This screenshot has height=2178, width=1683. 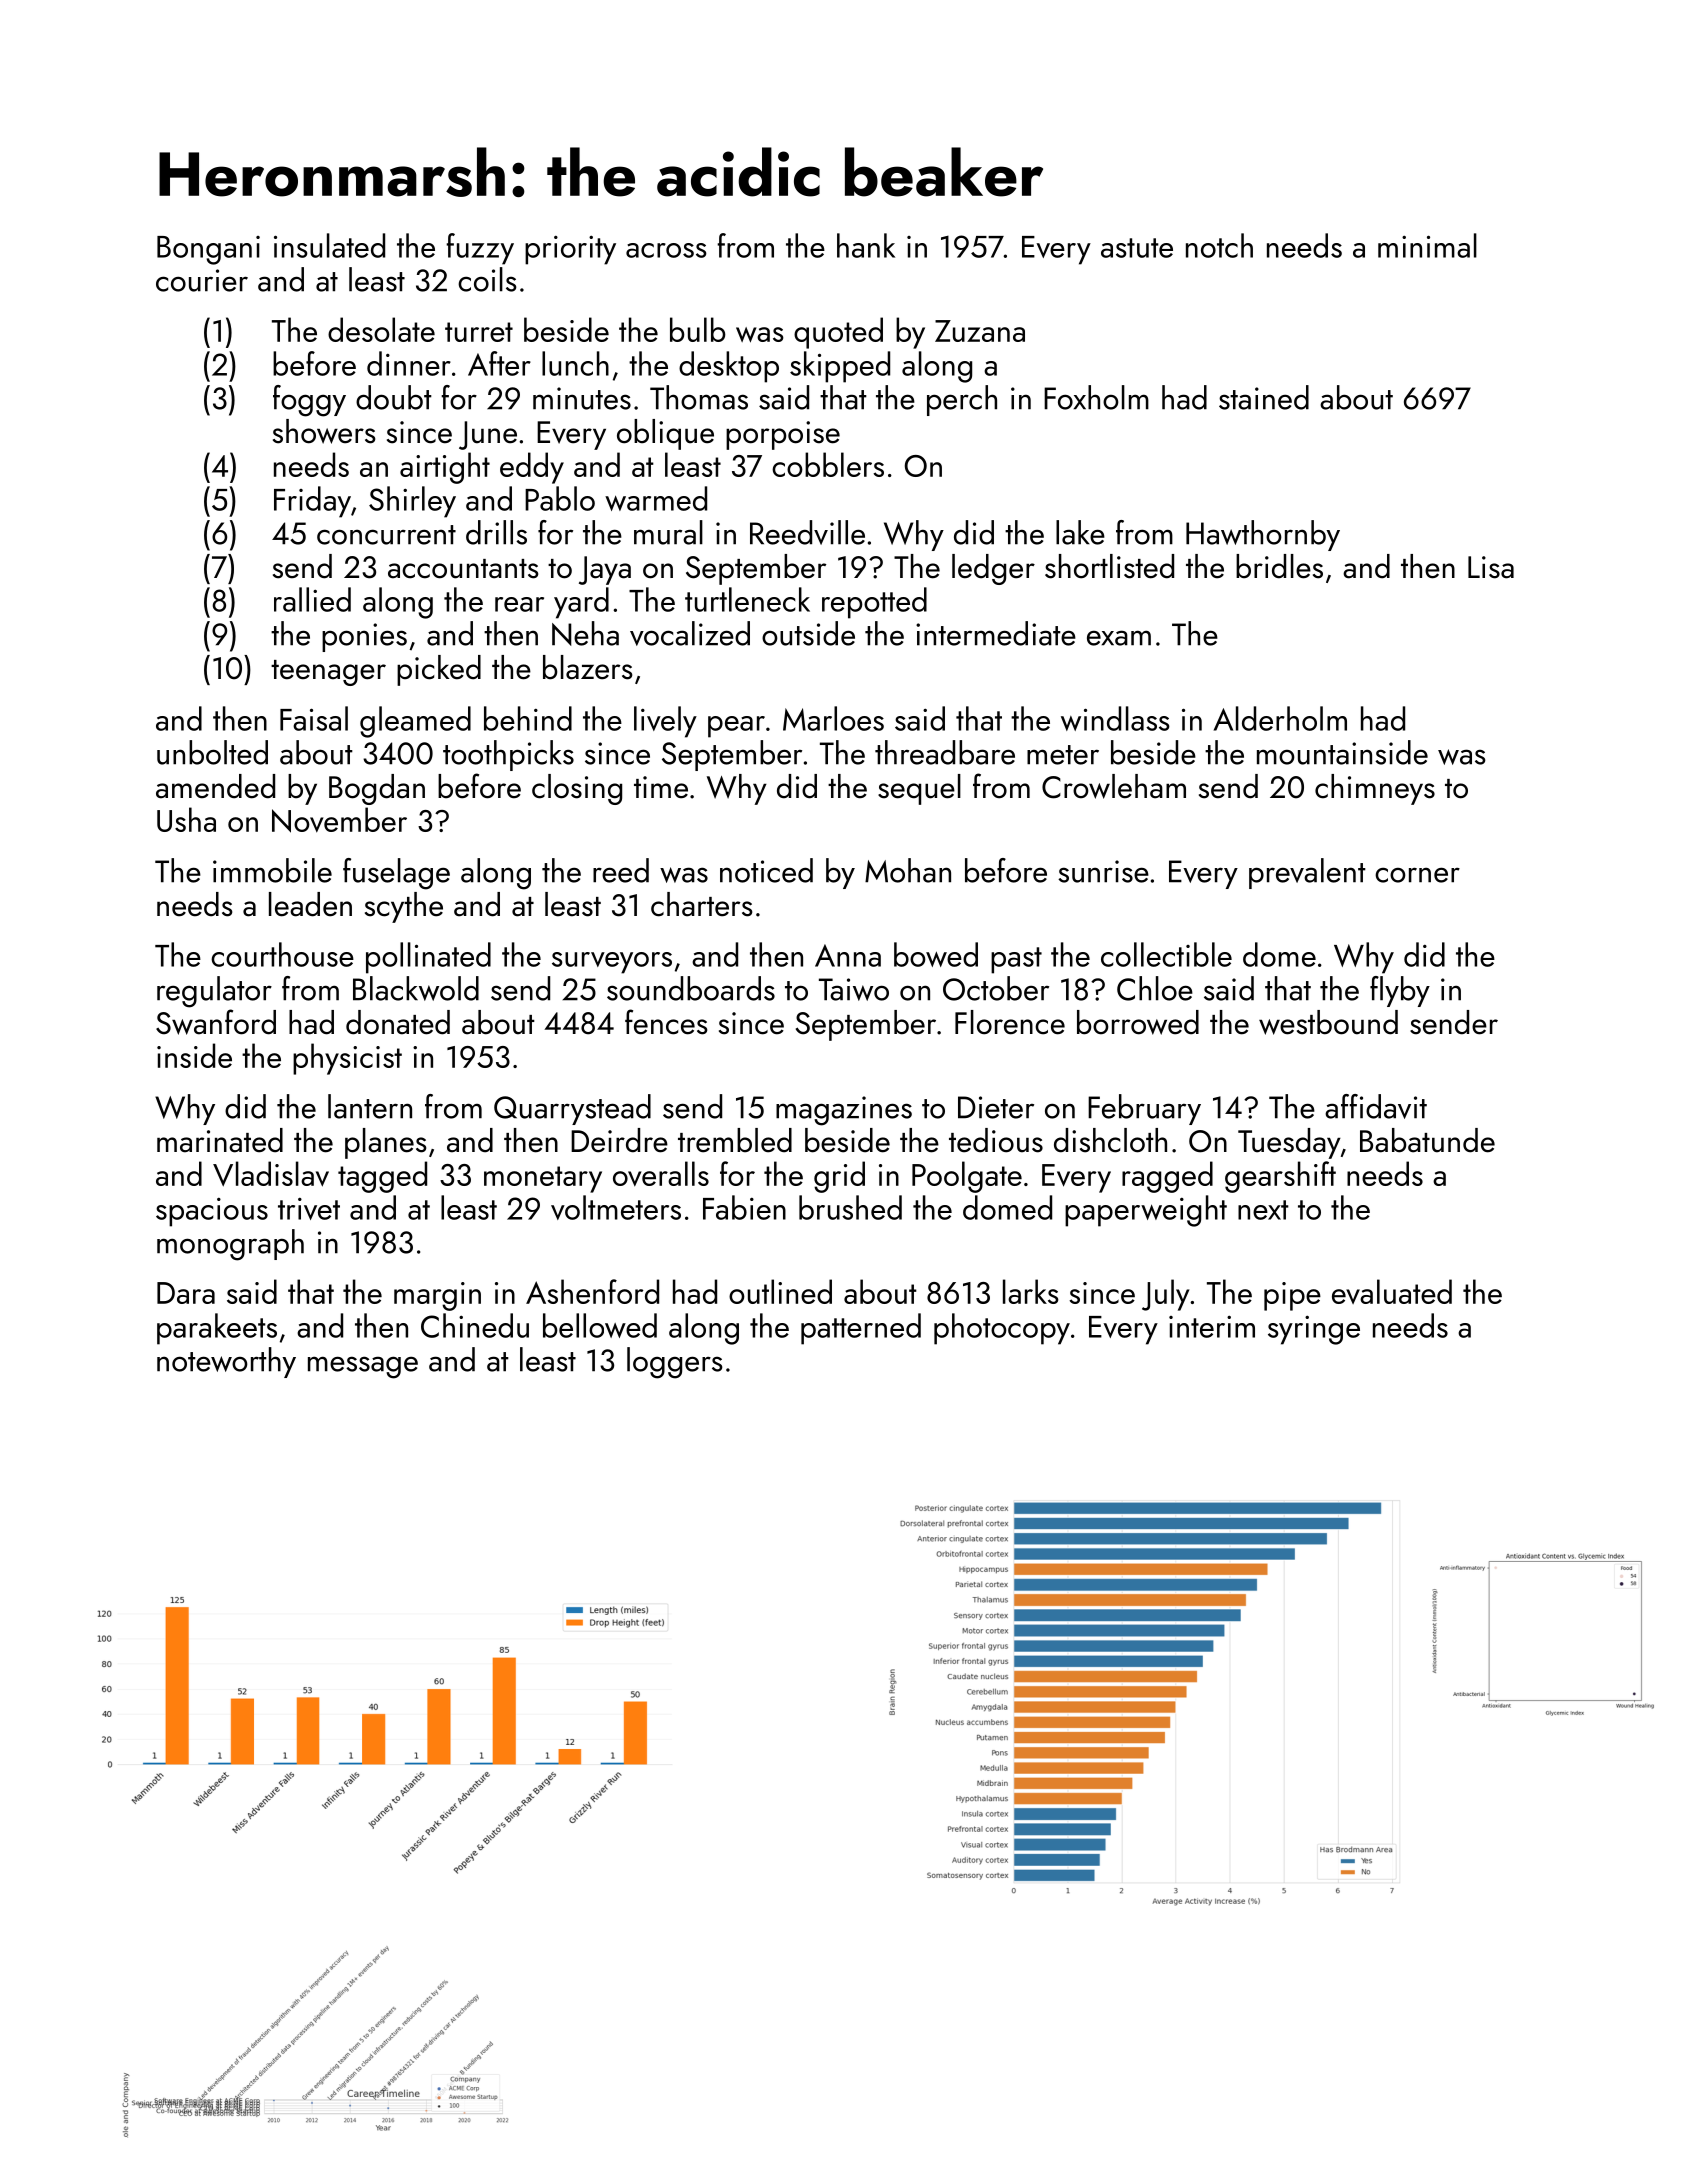 What do you see at coordinates (215, 786) in the screenshot?
I see `amended` at bounding box center [215, 786].
